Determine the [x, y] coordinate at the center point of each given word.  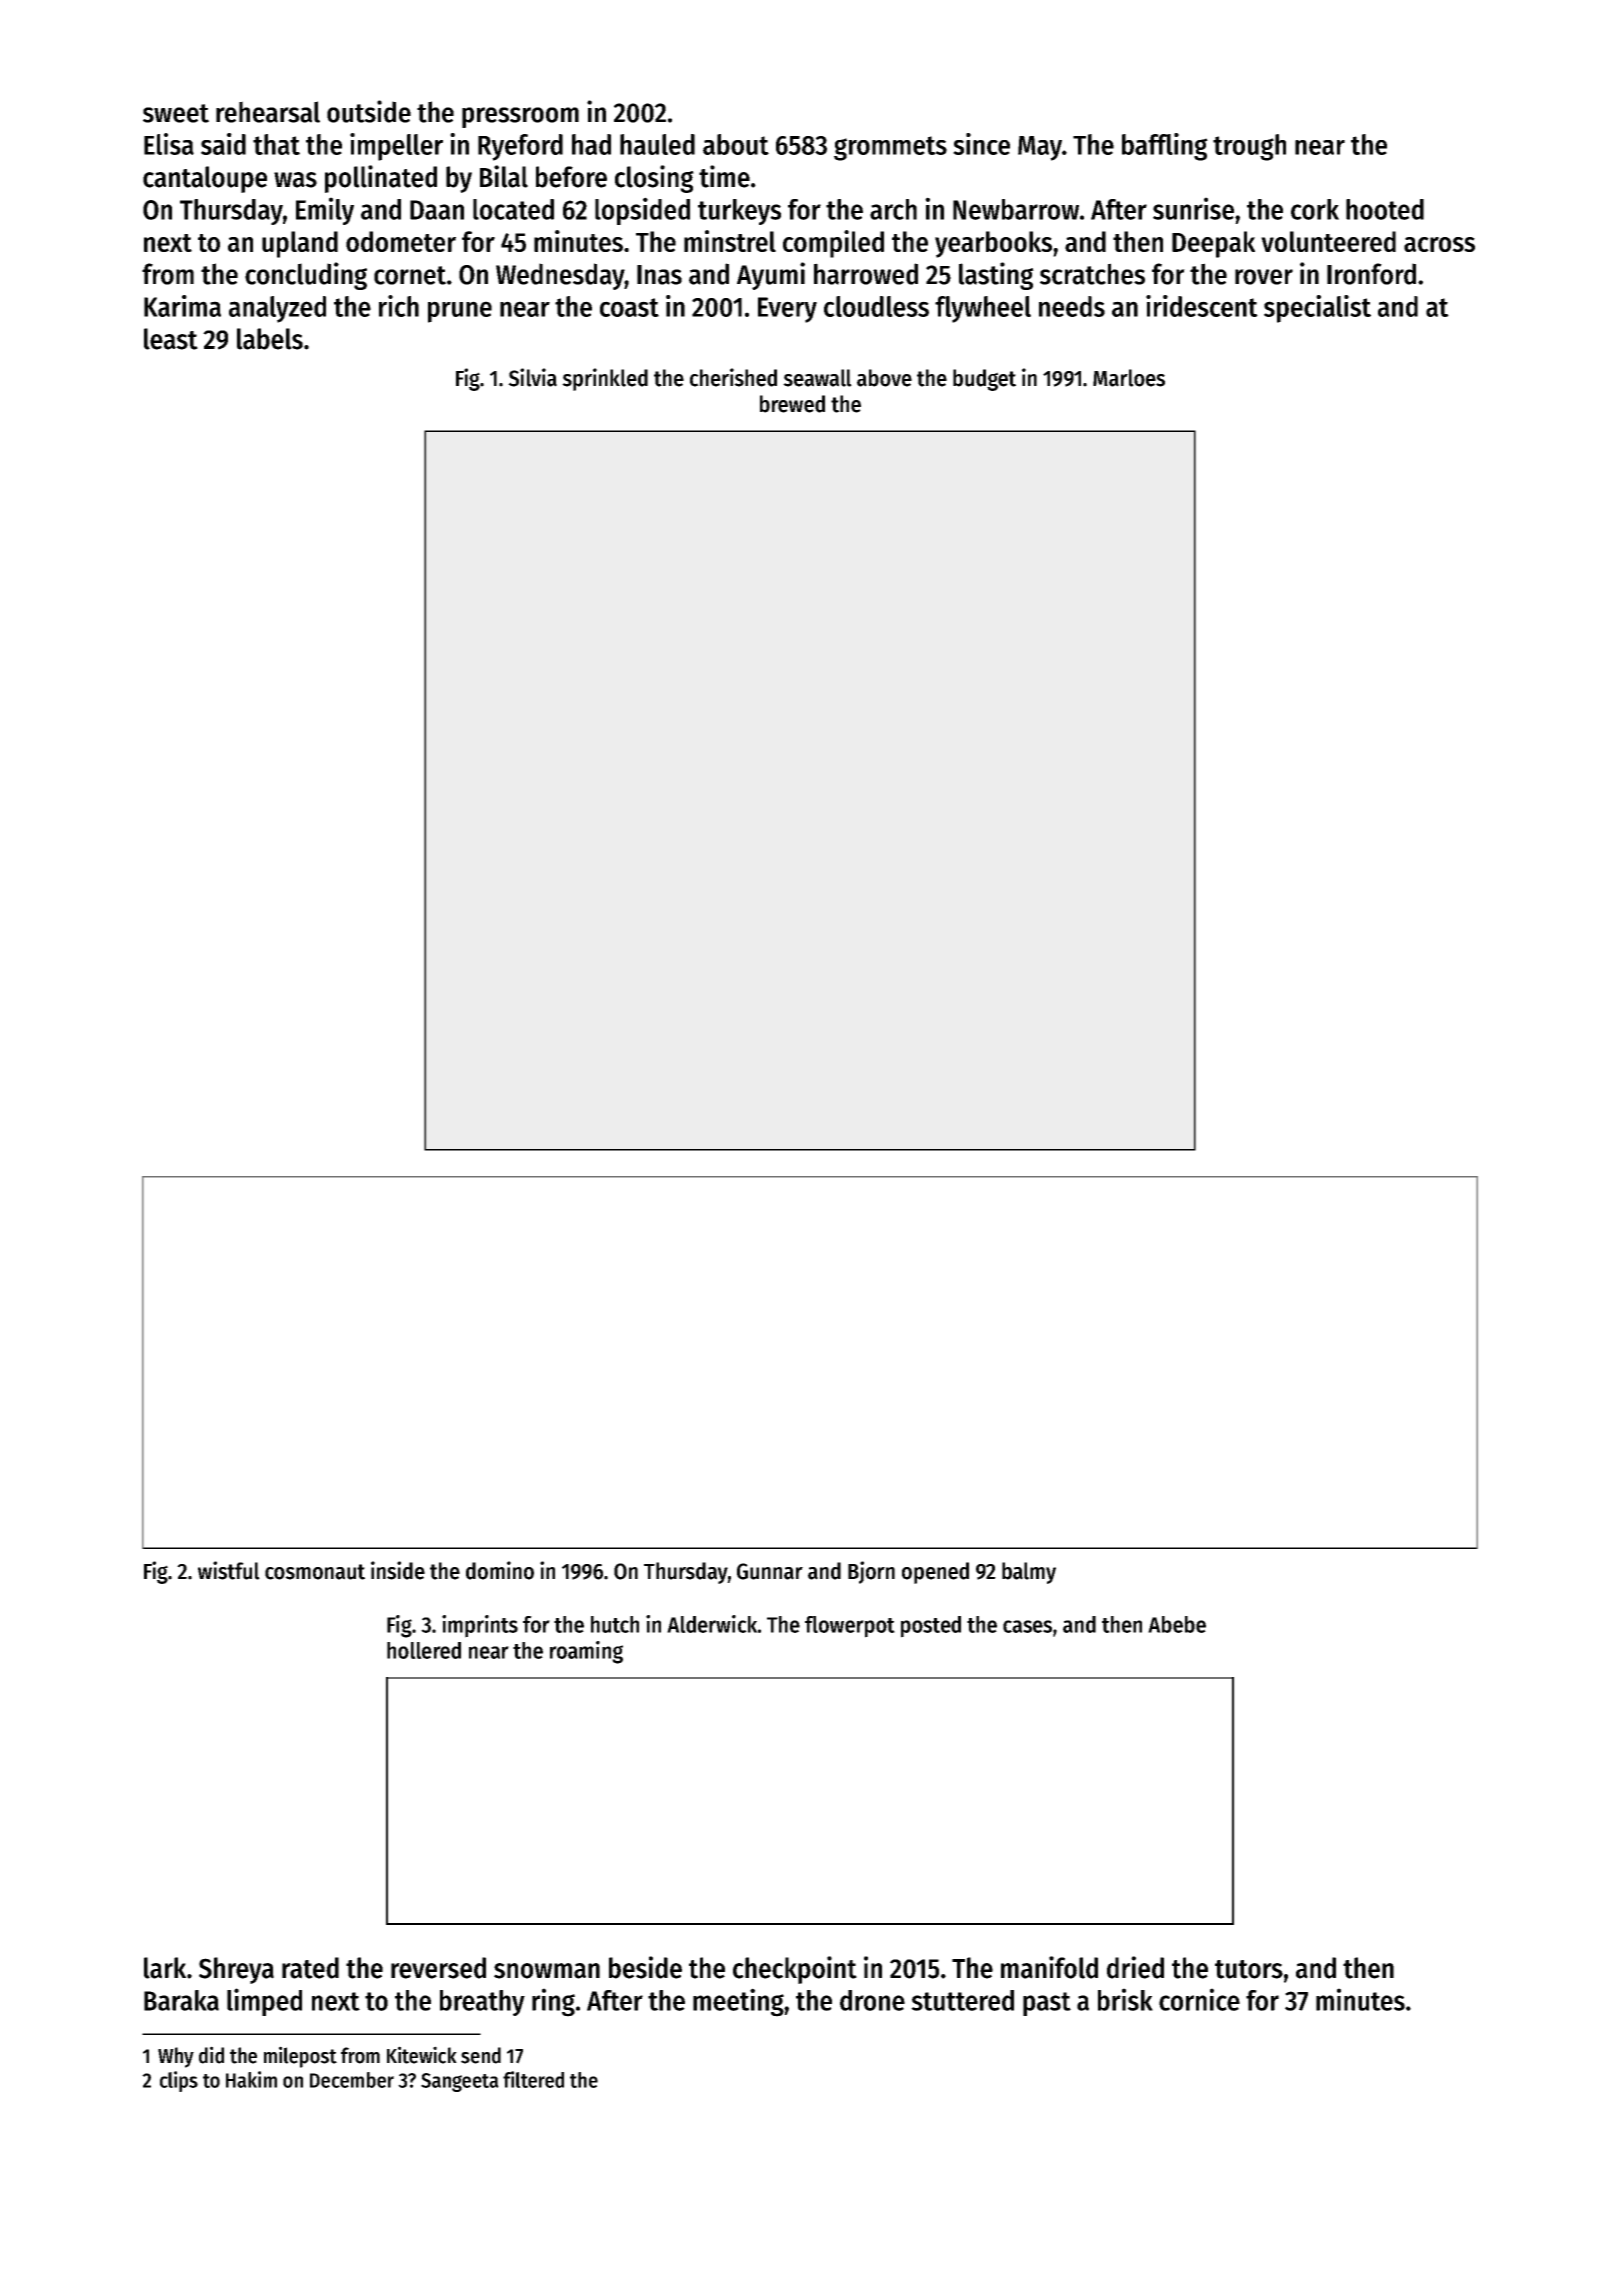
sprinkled [605, 379]
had [591, 144]
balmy [1029, 1573]
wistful [229, 1570]
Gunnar [770, 1571]
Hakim [251, 2079]
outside [369, 111]
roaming [586, 1652]
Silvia [532, 377]
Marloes [1129, 378]
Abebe [1177, 1624]
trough [1249, 147]
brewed [792, 404]
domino [500, 1570]
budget [984, 380]
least [171, 339]
